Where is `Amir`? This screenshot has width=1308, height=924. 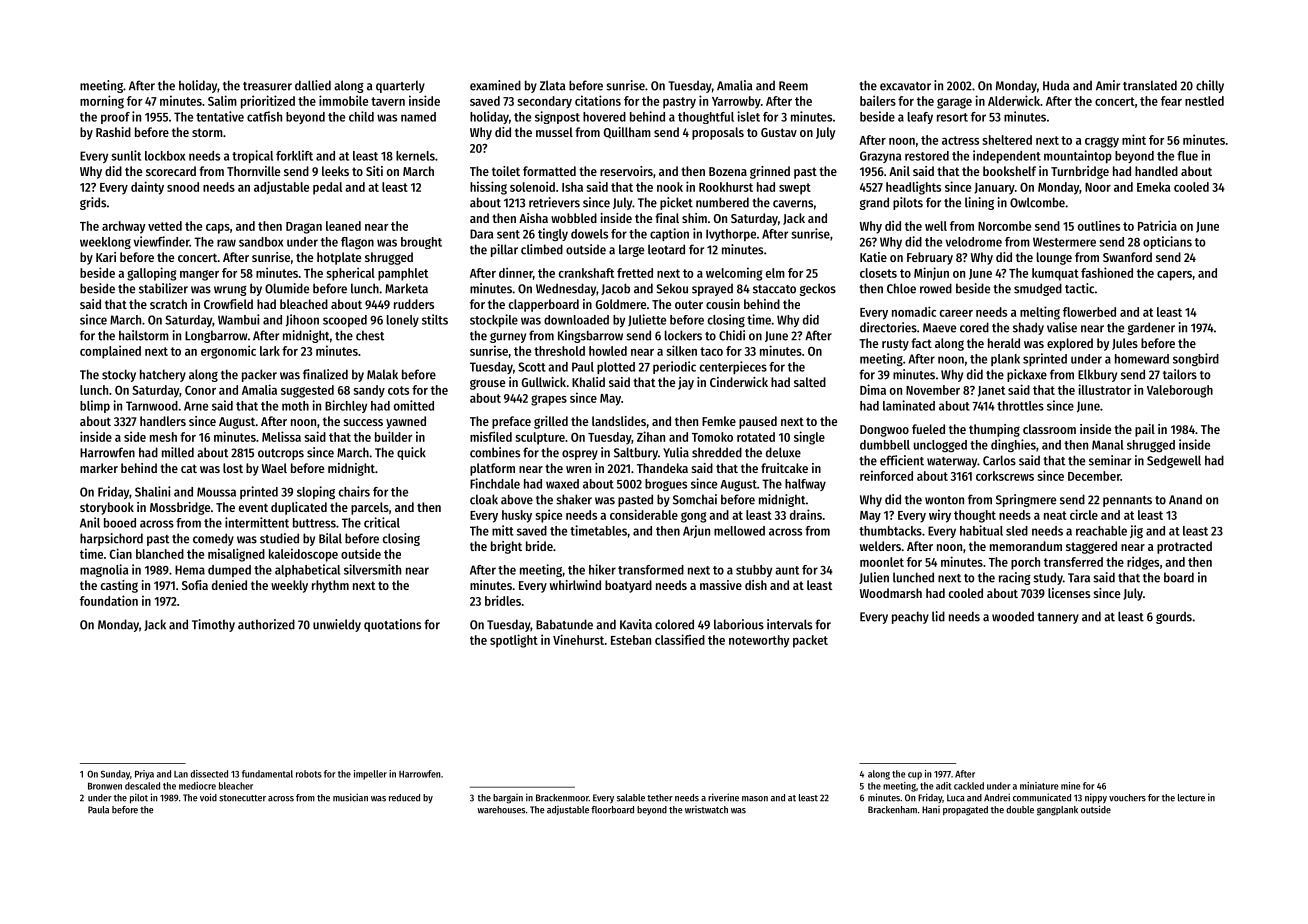 Amir is located at coordinates (1108, 85).
